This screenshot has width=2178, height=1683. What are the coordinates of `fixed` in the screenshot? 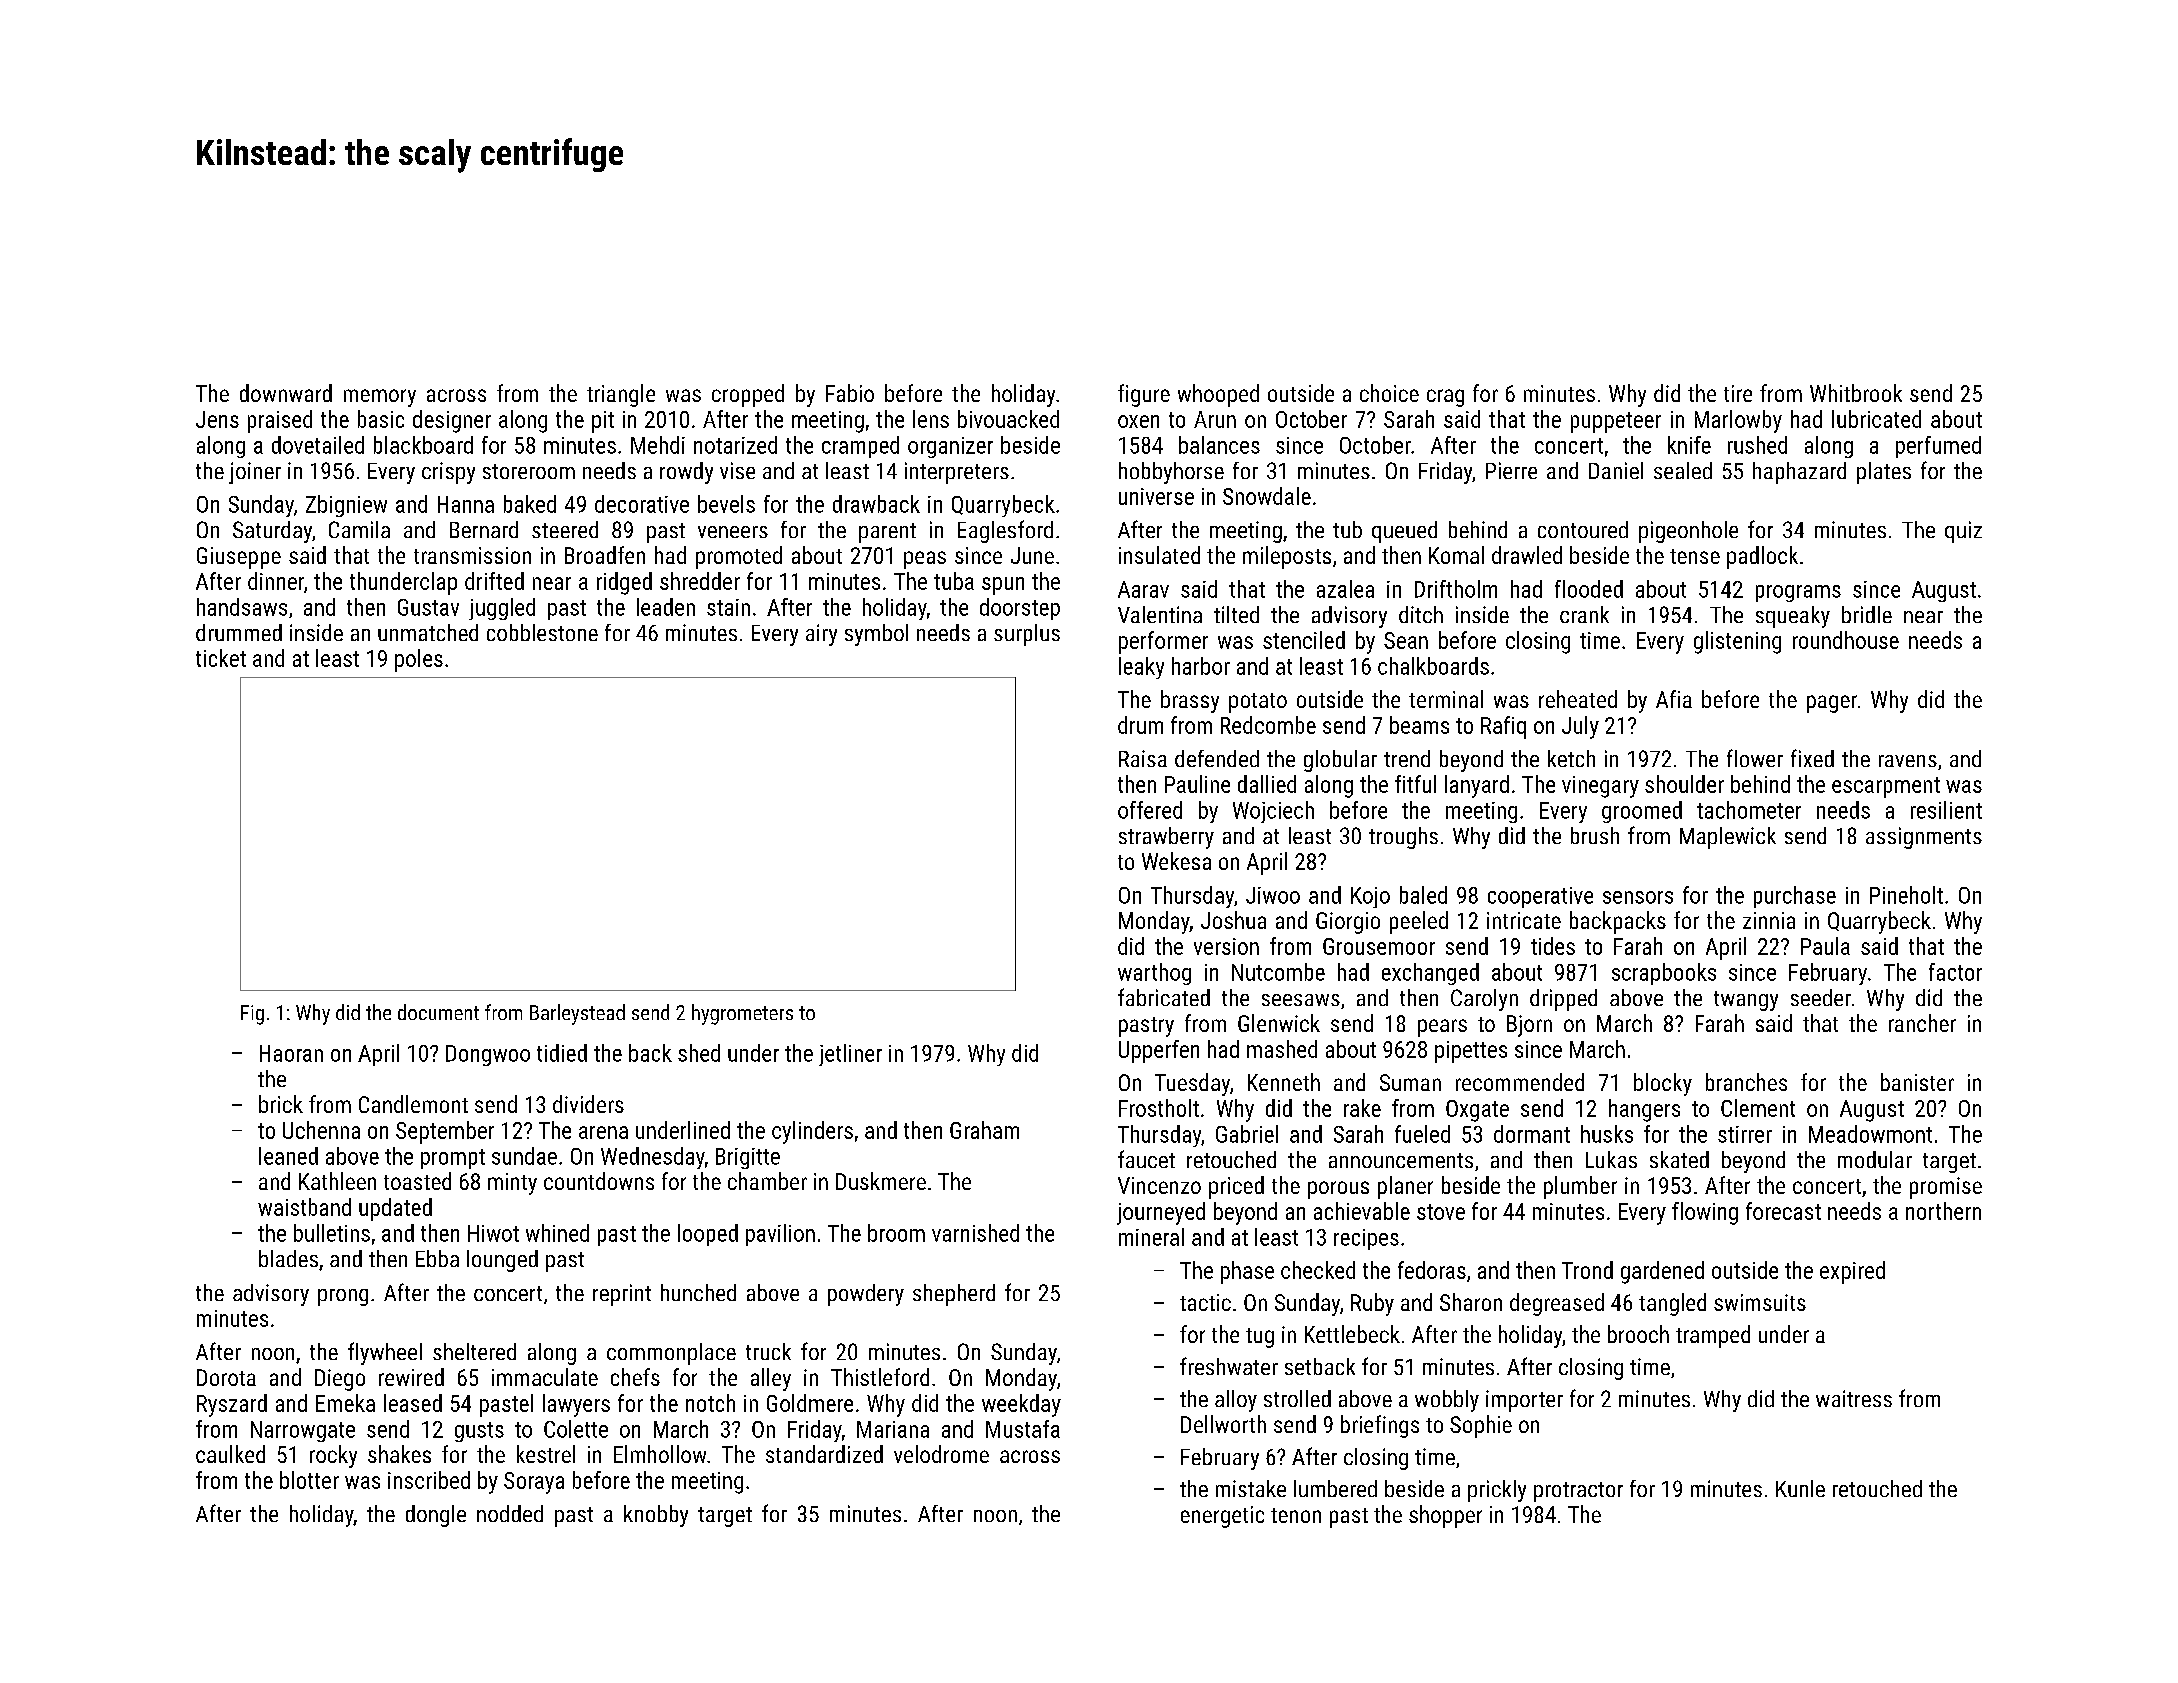 It's located at (1812, 758).
